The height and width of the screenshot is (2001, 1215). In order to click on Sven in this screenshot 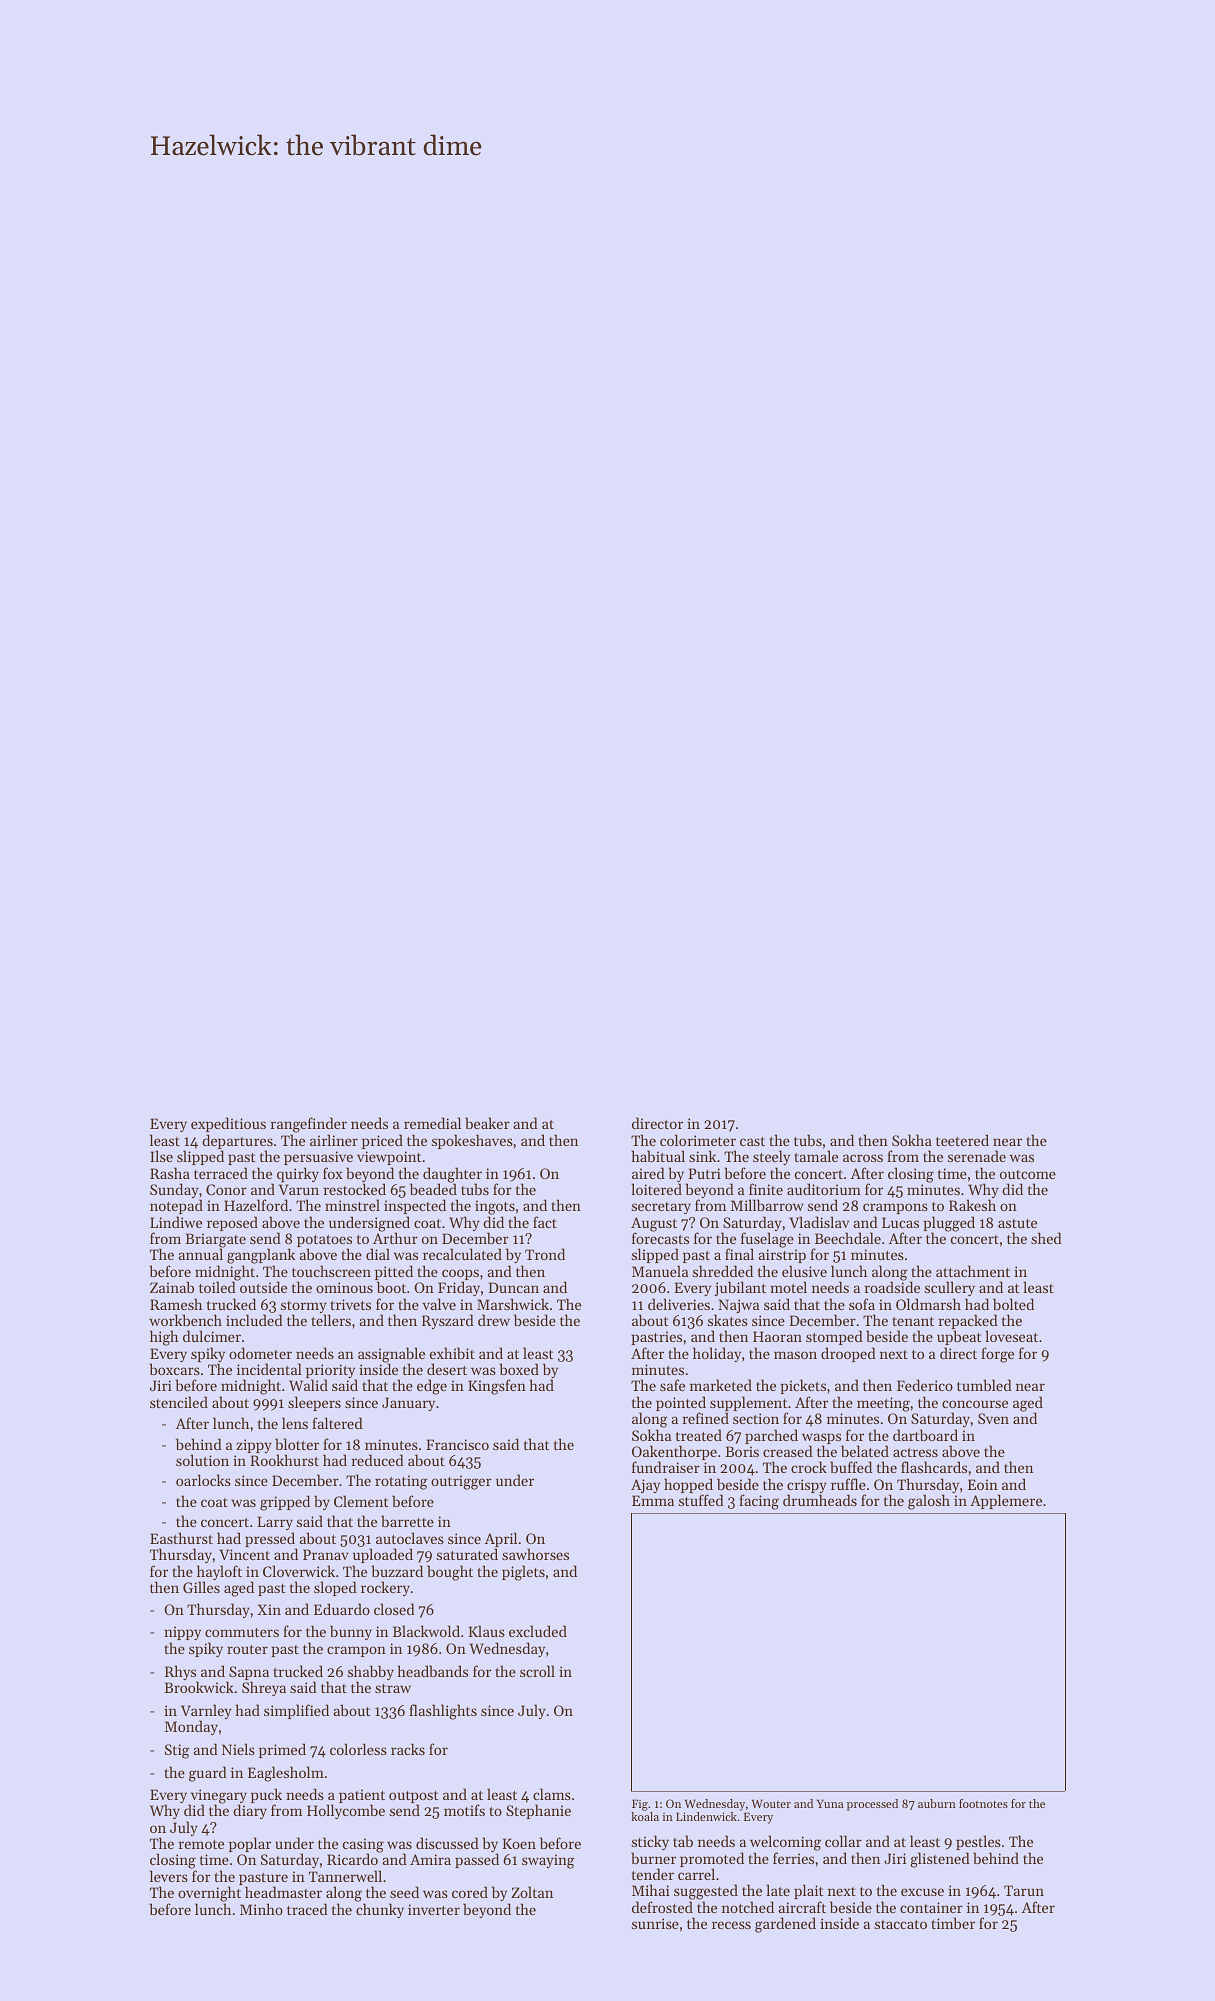, I will do `click(993, 1418)`.
